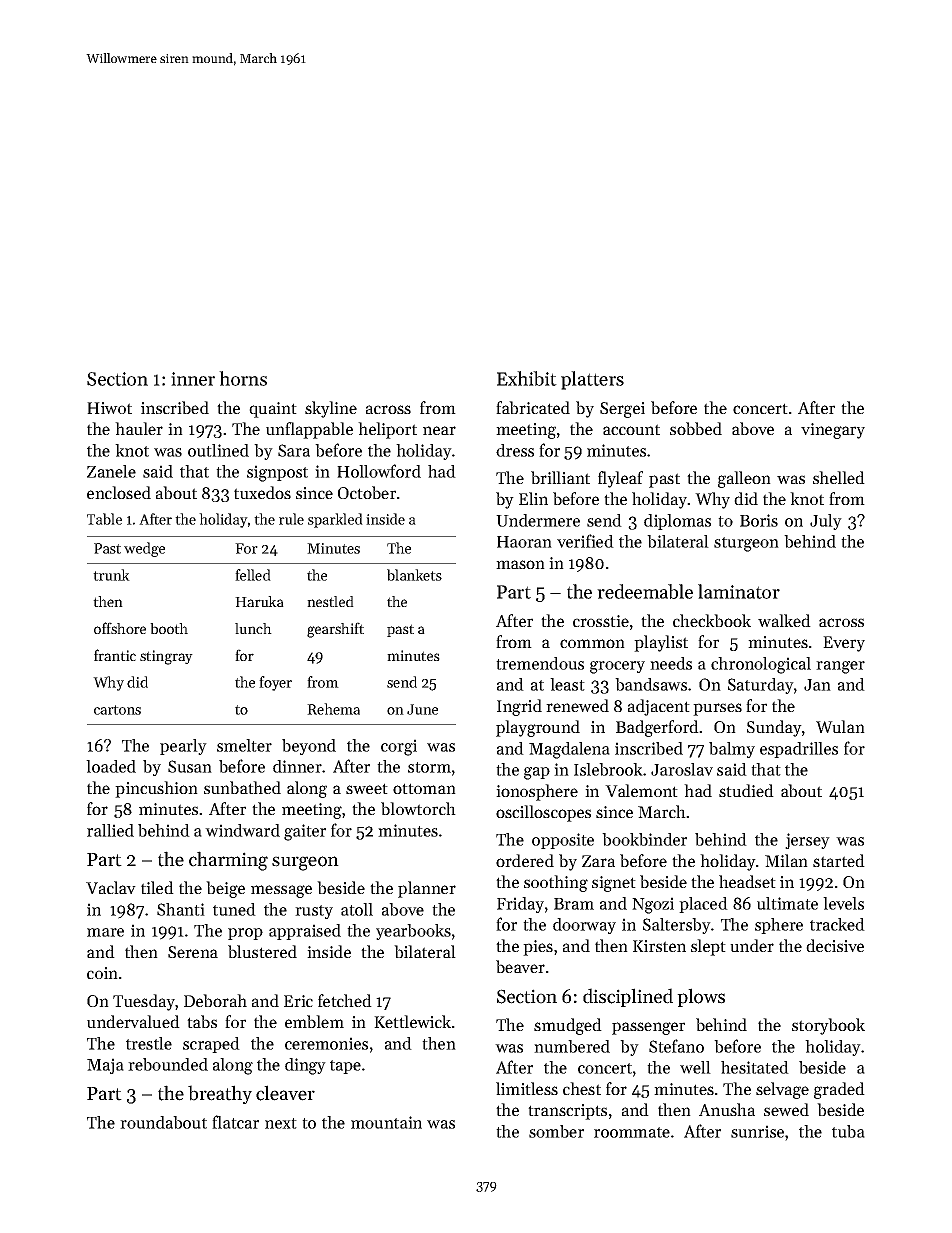 This screenshot has width=952, height=1233. What do you see at coordinates (387, 430) in the screenshot?
I see `heliport` at bounding box center [387, 430].
